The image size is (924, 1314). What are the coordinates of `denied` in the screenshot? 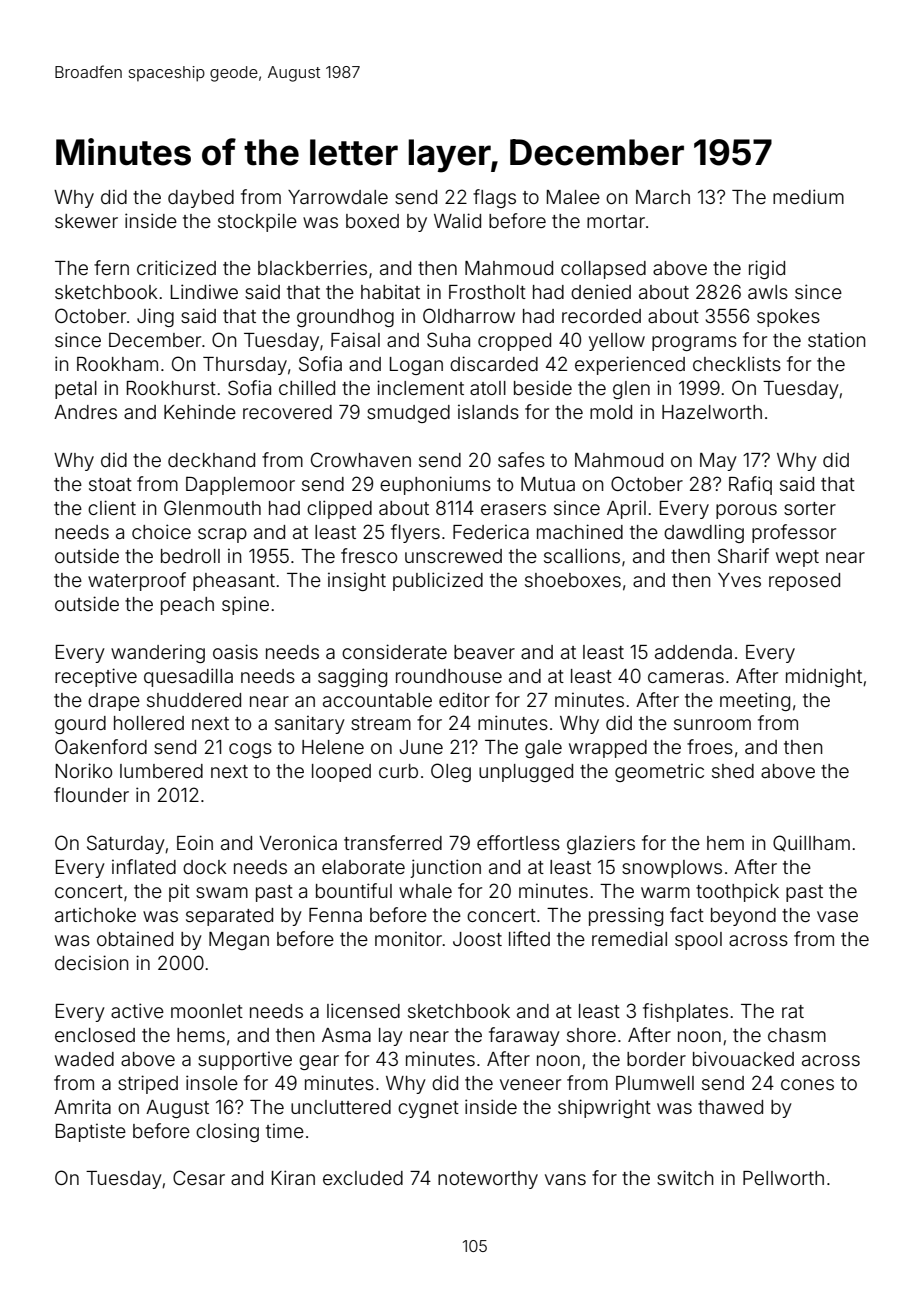 It's located at (601, 291).
